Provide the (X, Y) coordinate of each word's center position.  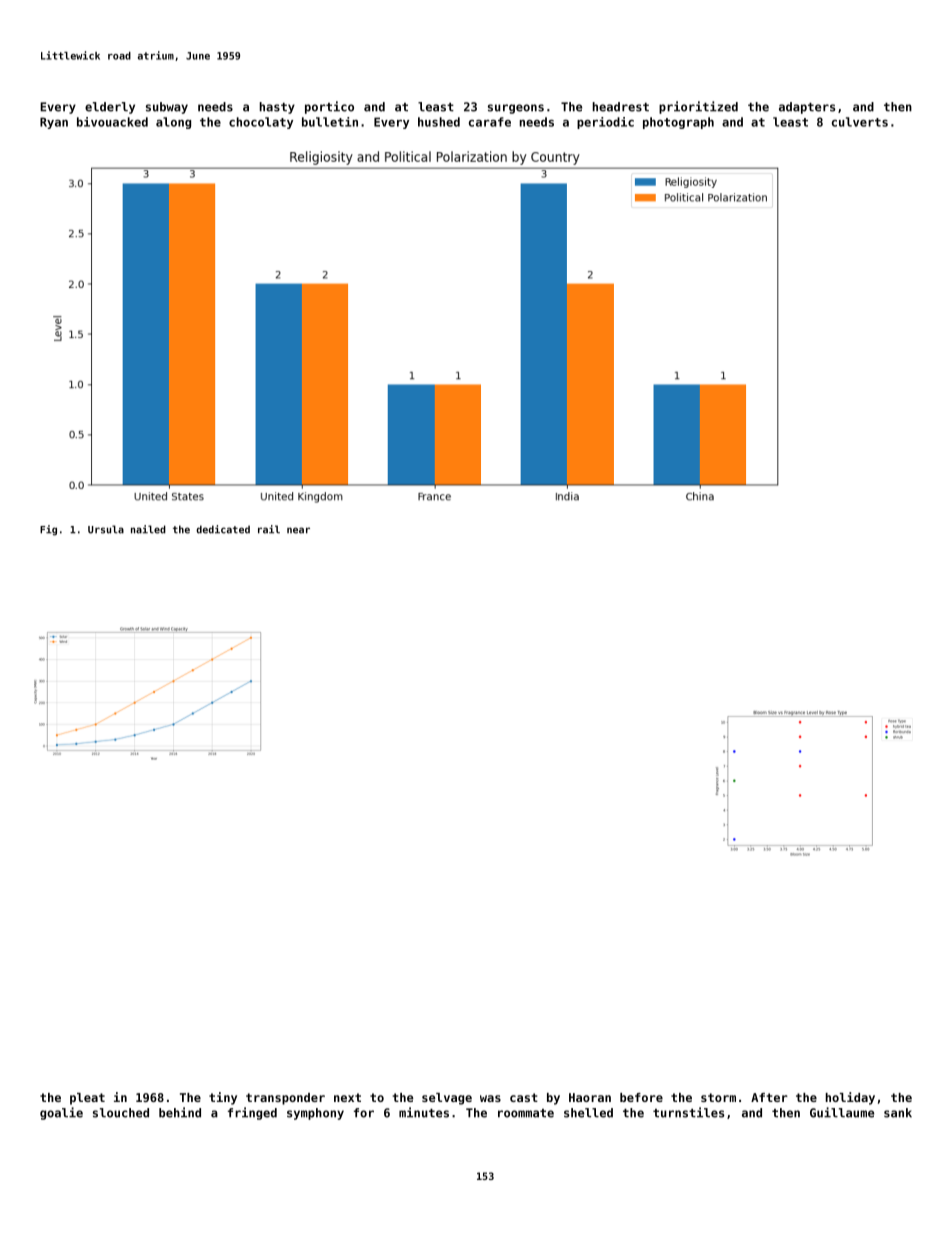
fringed (252, 1113)
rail (269, 529)
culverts (860, 122)
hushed (439, 122)
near (298, 530)
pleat (87, 1099)
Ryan (54, 123)
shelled (588, 1113)
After (769, 1097)
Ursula (106, 529)
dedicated (223, 529)
